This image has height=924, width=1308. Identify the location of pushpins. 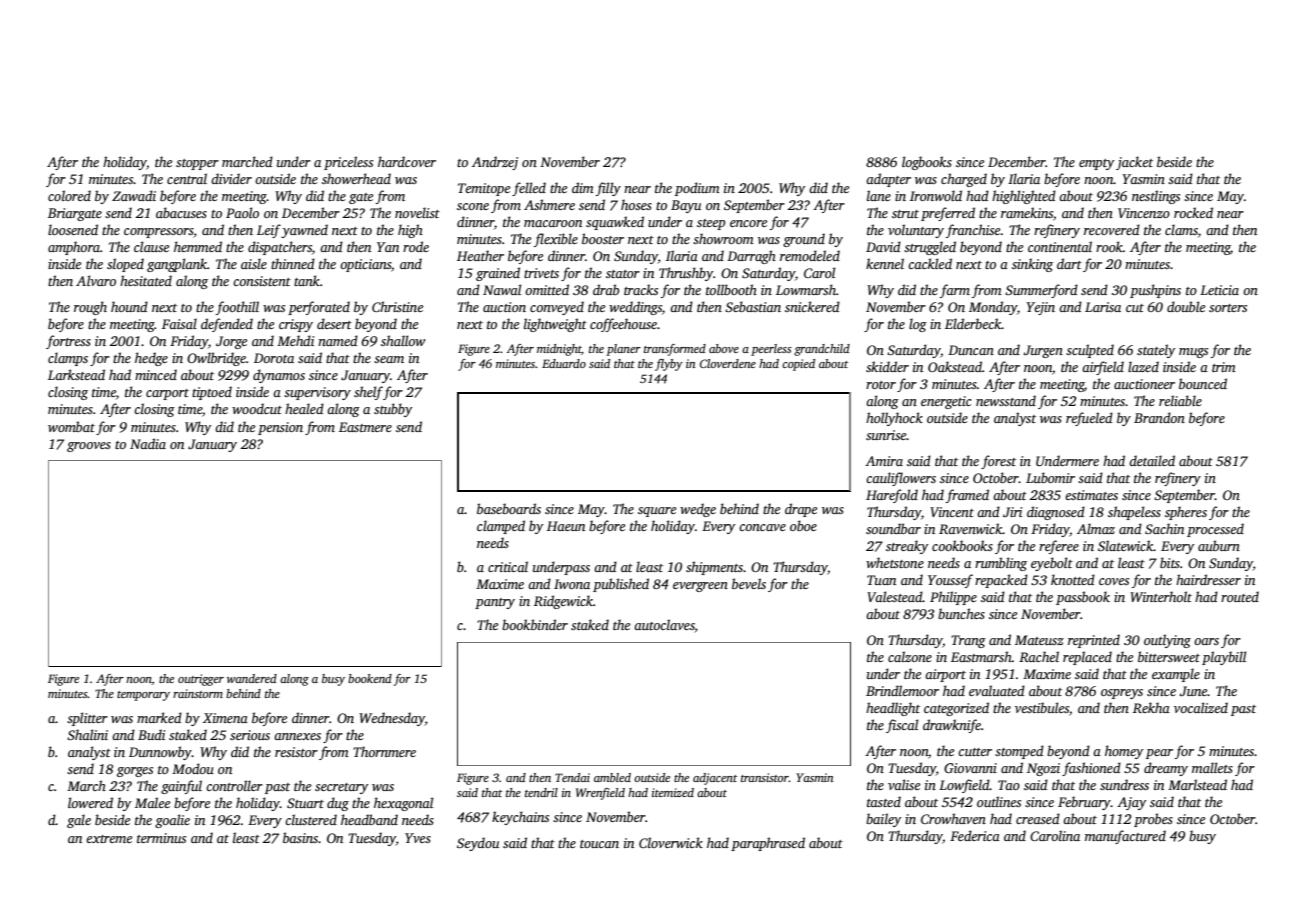
(1155, 291).
